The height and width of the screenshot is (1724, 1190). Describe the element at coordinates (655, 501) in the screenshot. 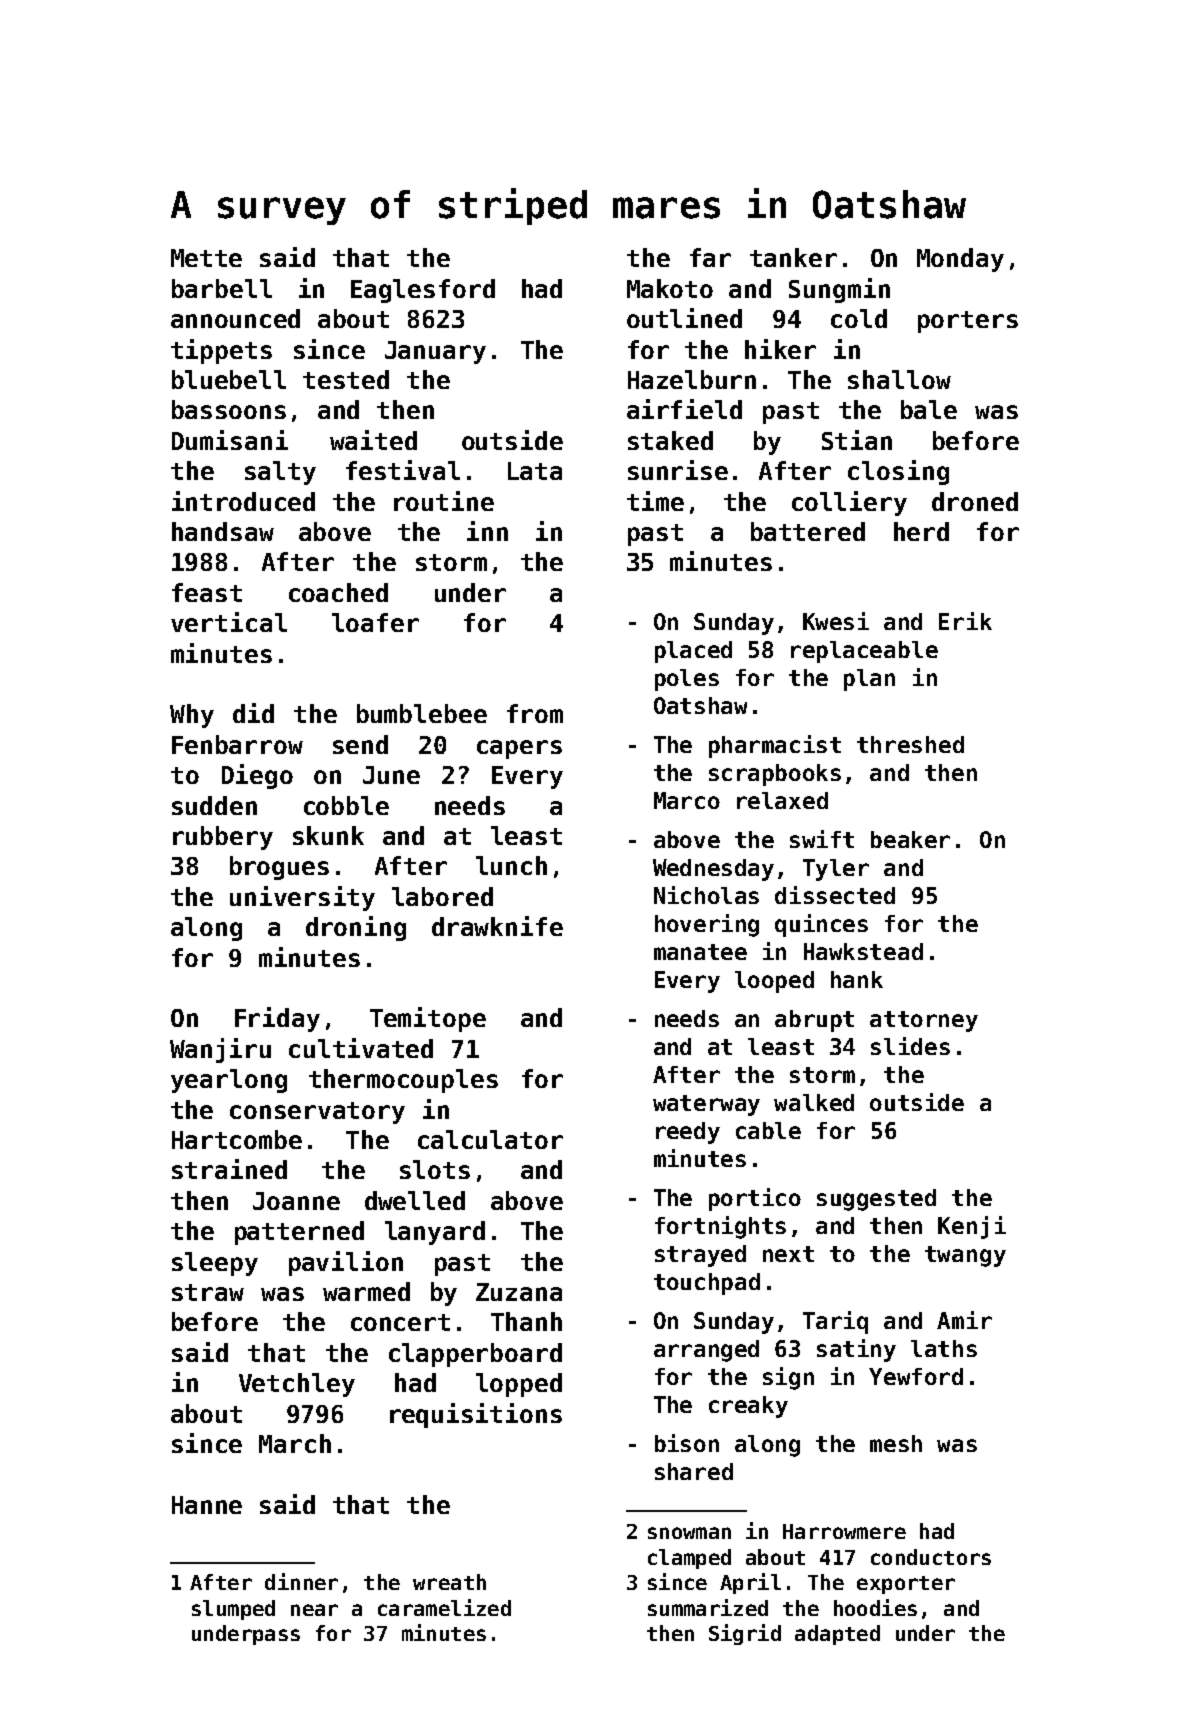

I see `time` at that location.
